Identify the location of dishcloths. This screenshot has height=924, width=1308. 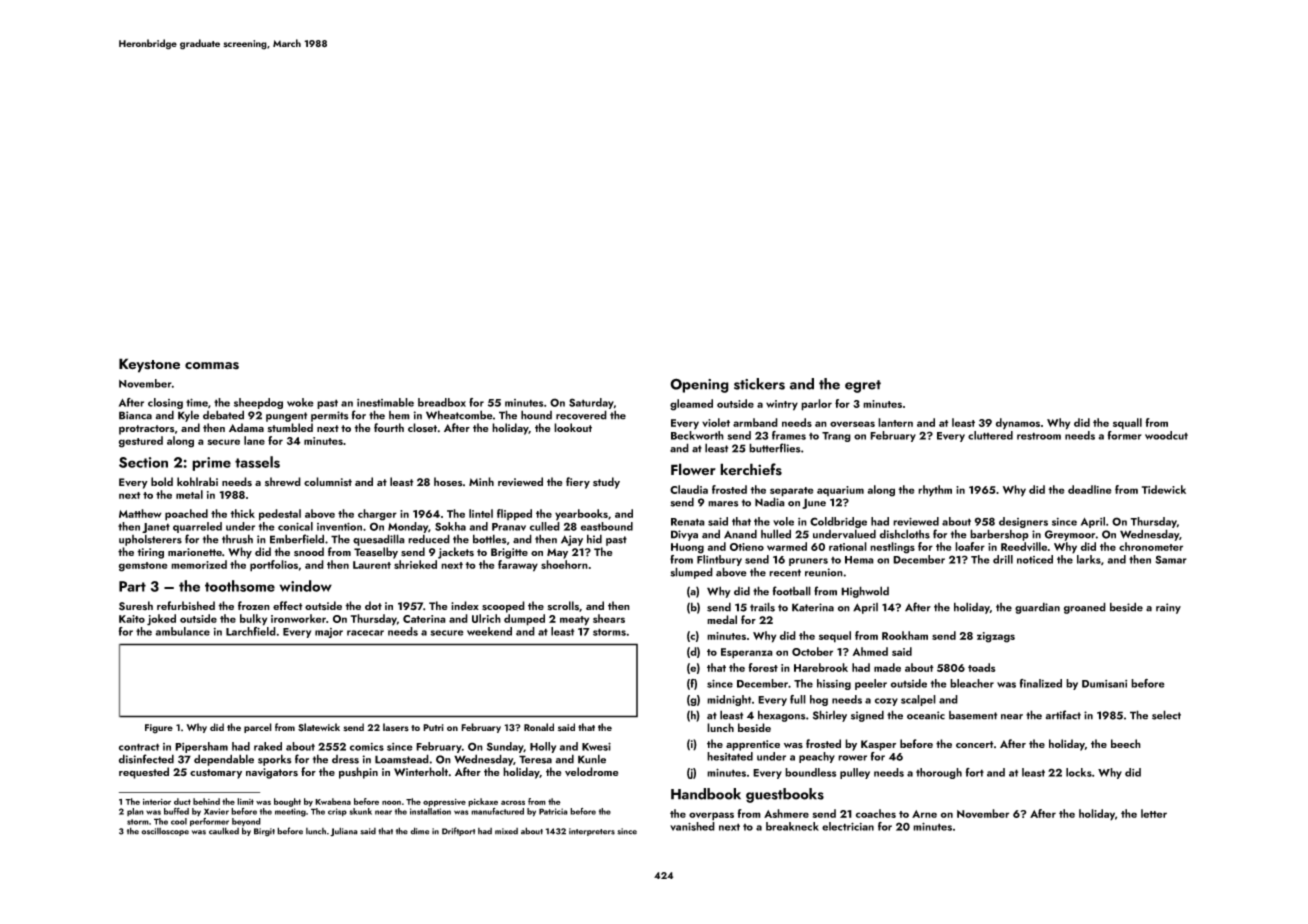
(905, 534).
